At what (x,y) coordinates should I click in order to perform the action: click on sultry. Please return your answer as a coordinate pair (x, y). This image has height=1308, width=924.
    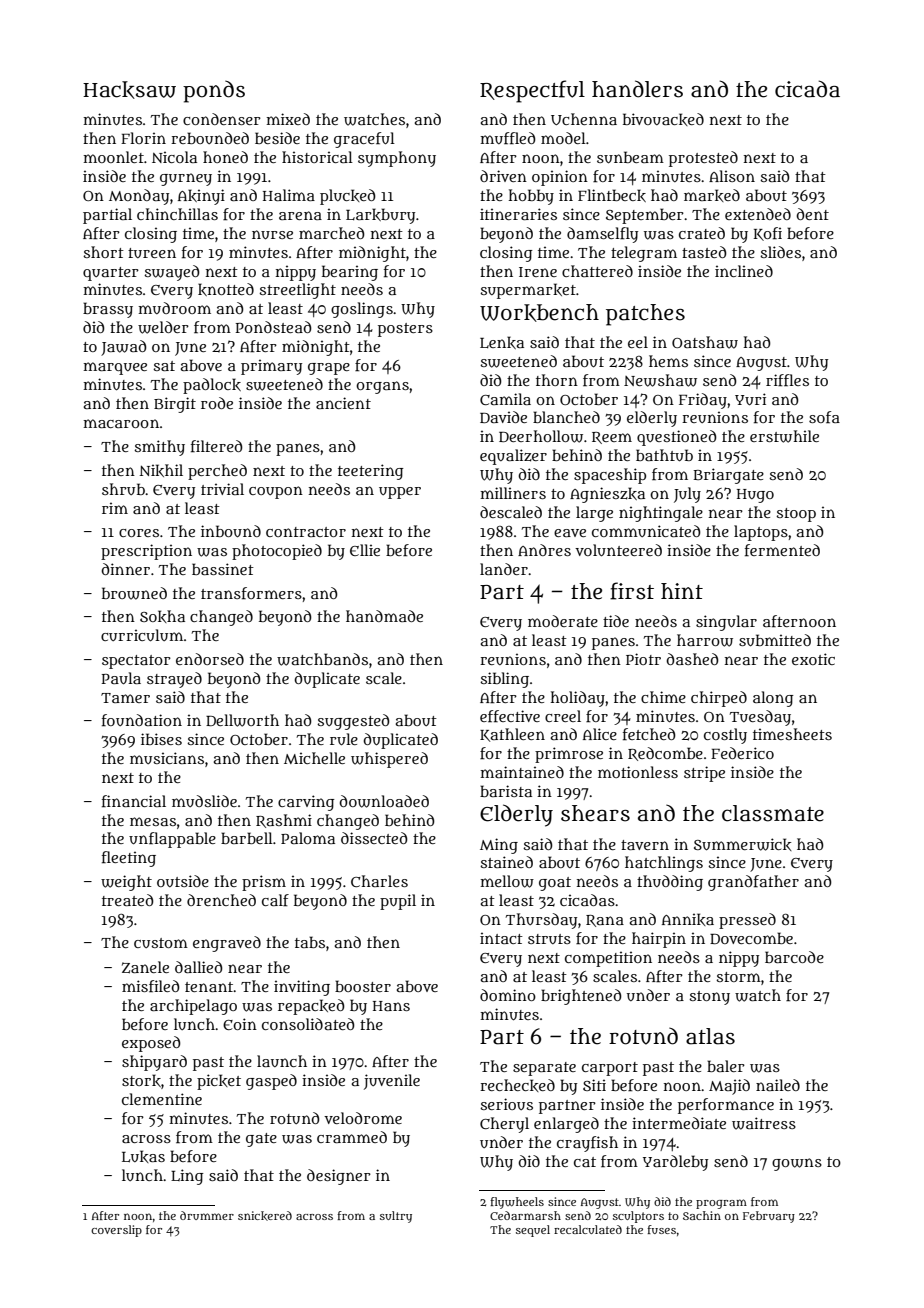
    Looking at the image, I should click on (396, 1217).
